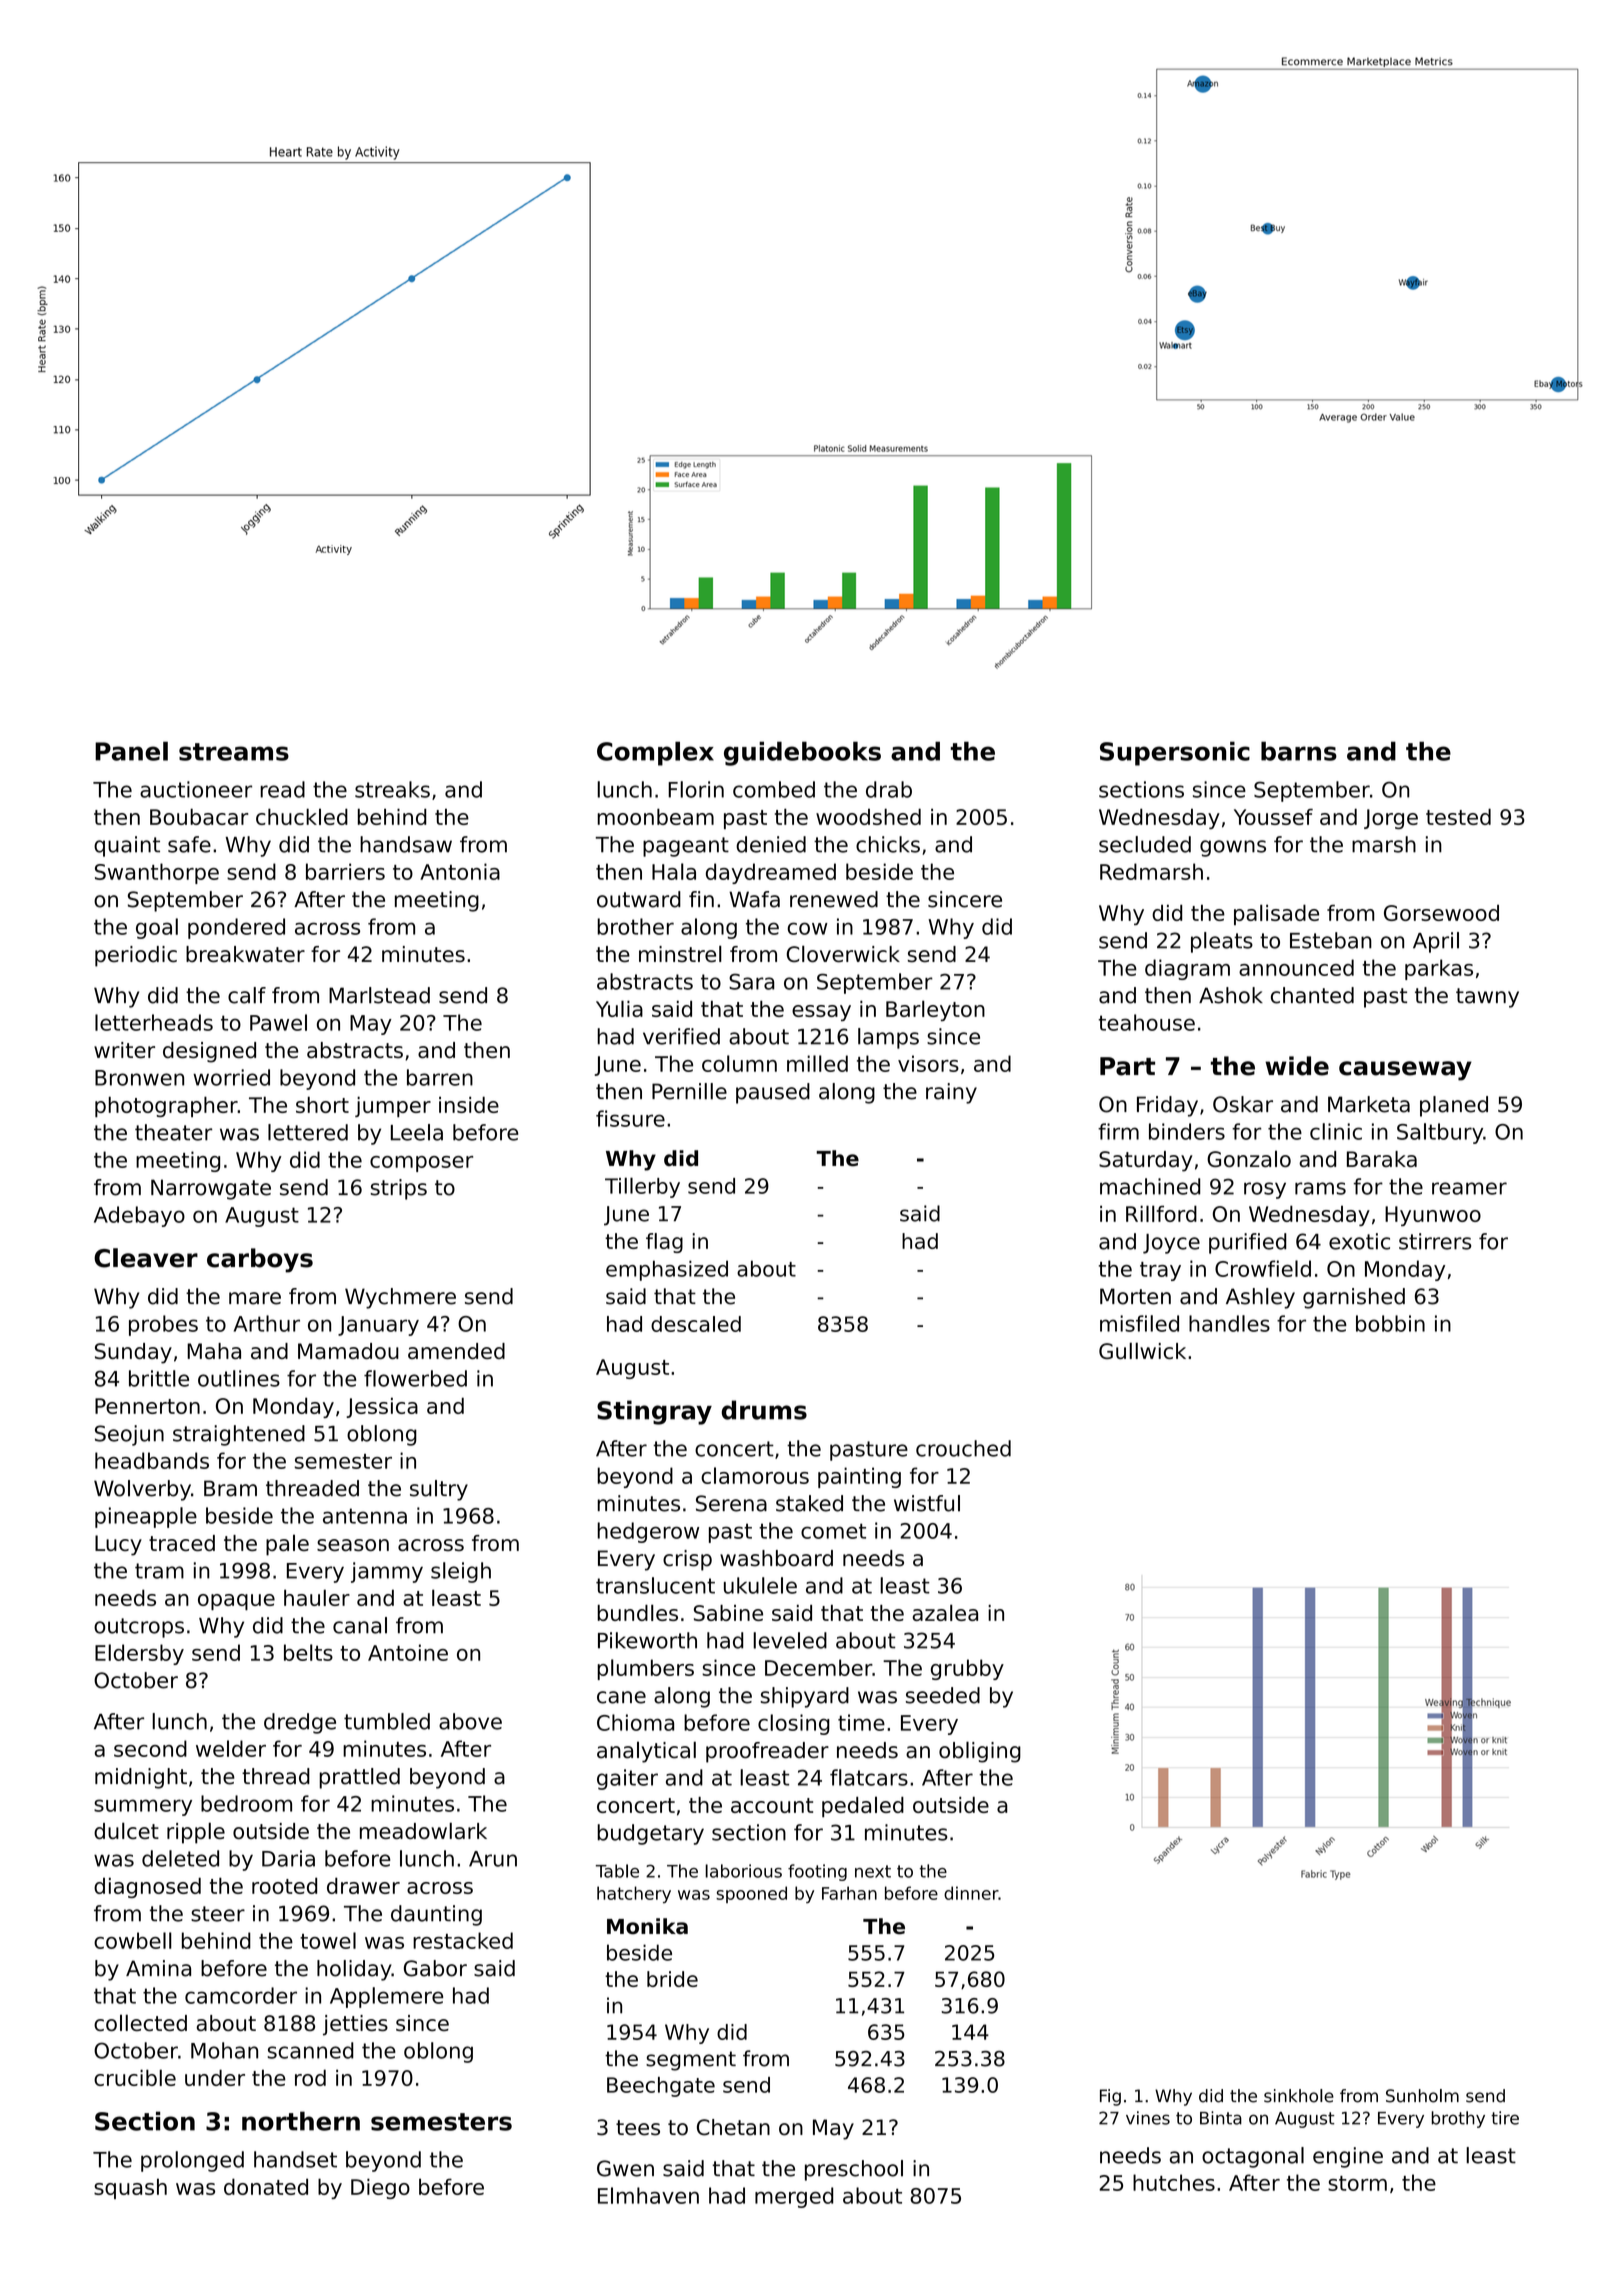  I want to click on grubby, so click(967, 1669).
